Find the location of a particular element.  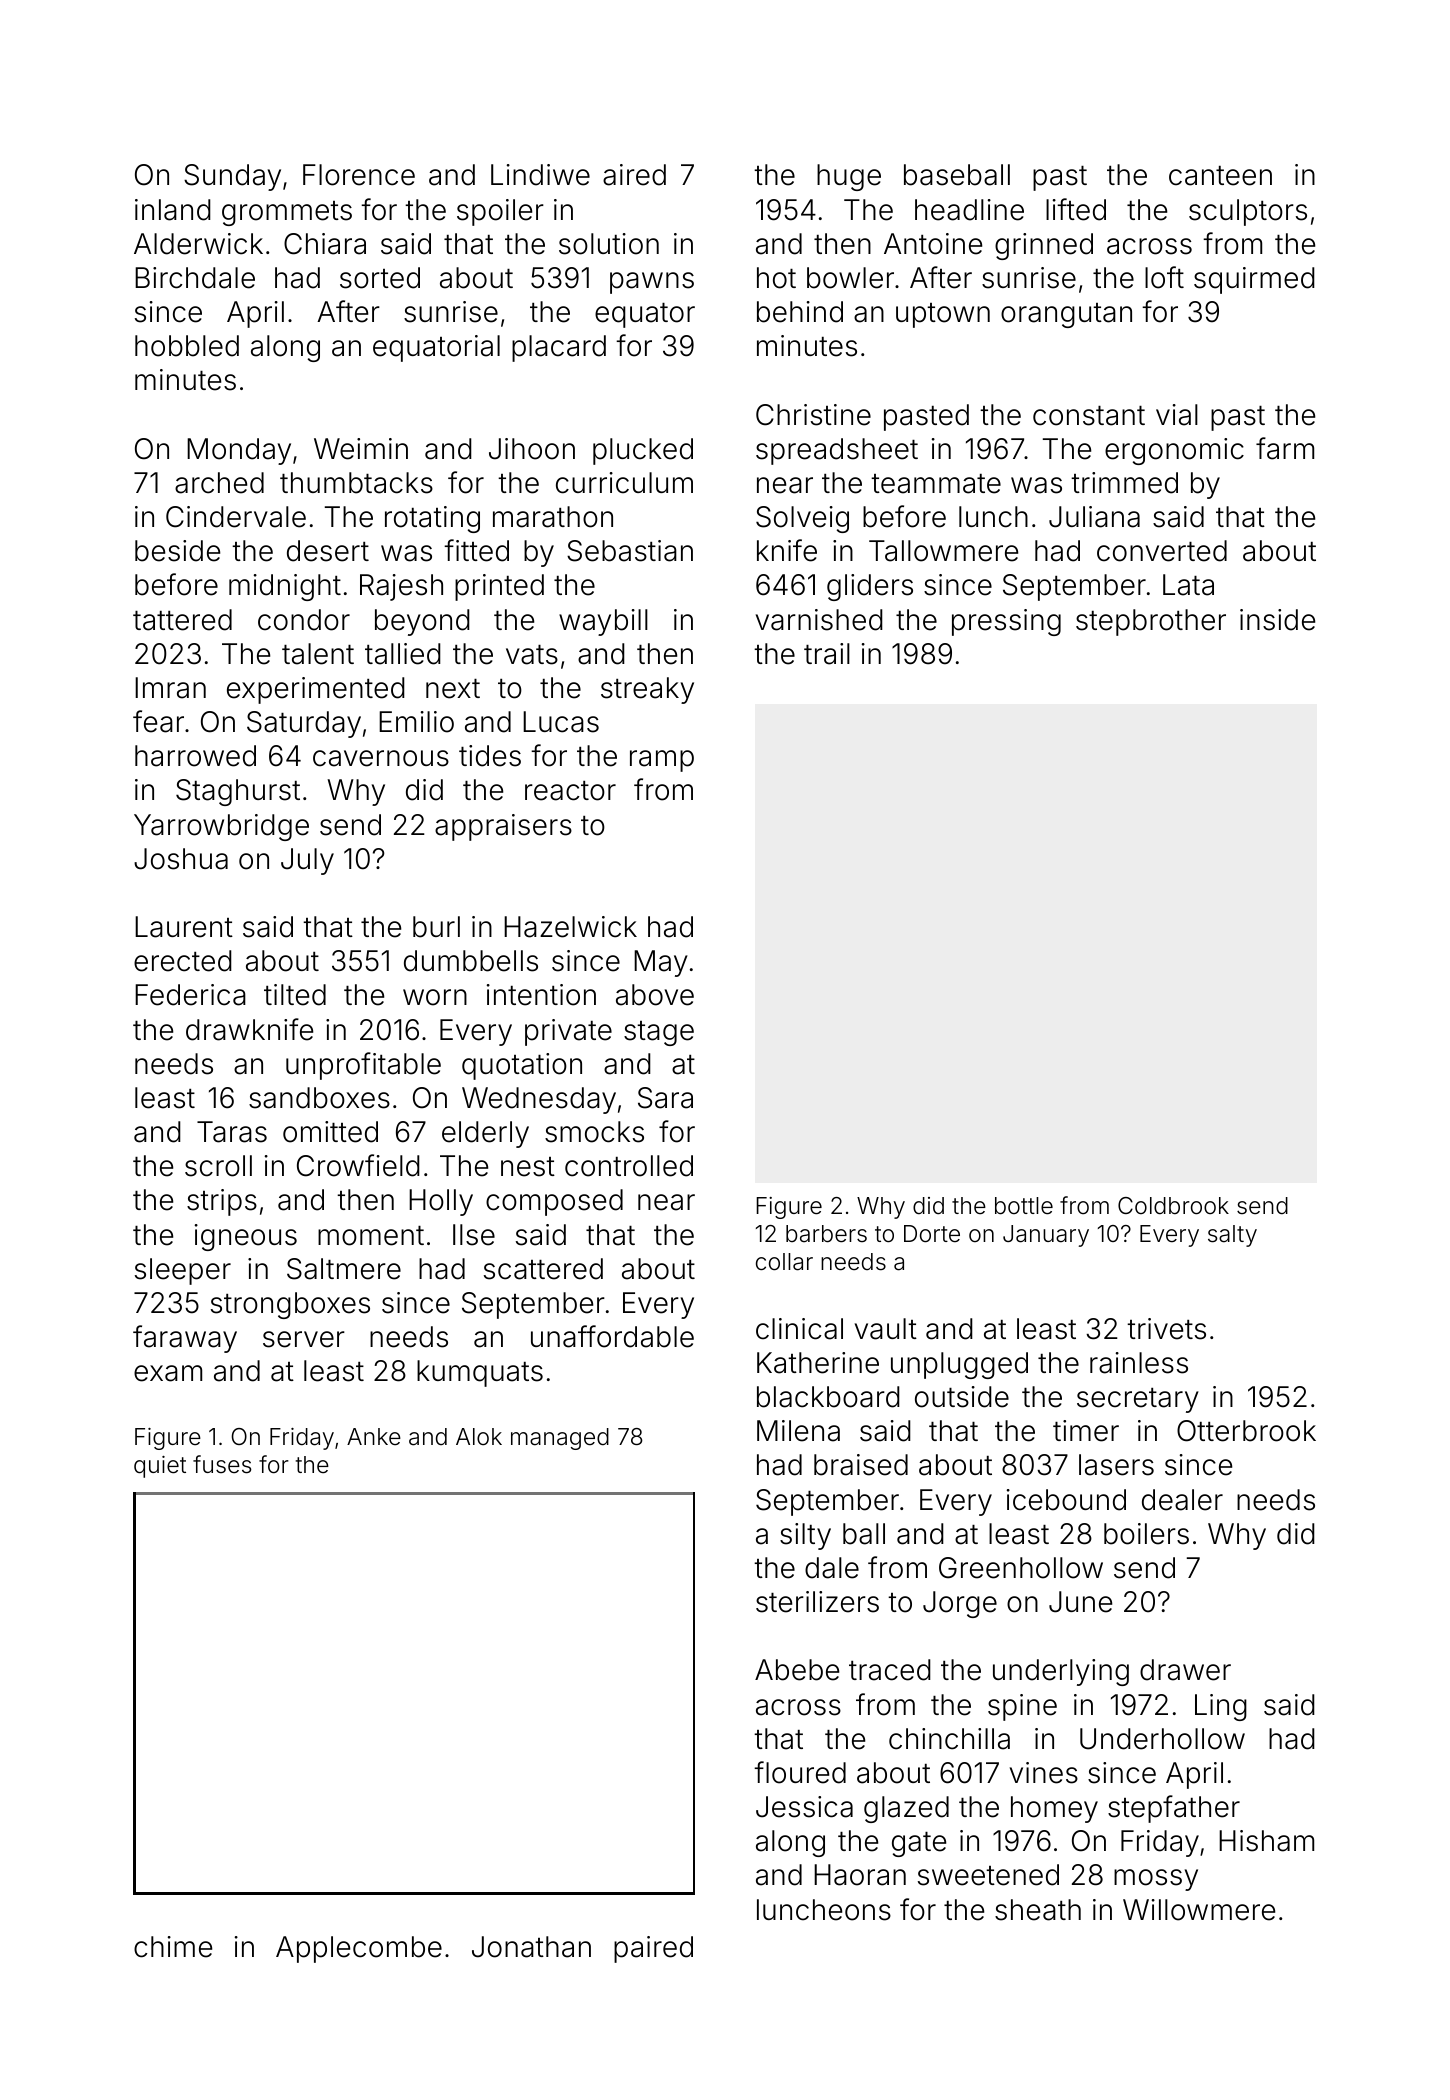

dumbbells is located at coordinates (471, 961).
